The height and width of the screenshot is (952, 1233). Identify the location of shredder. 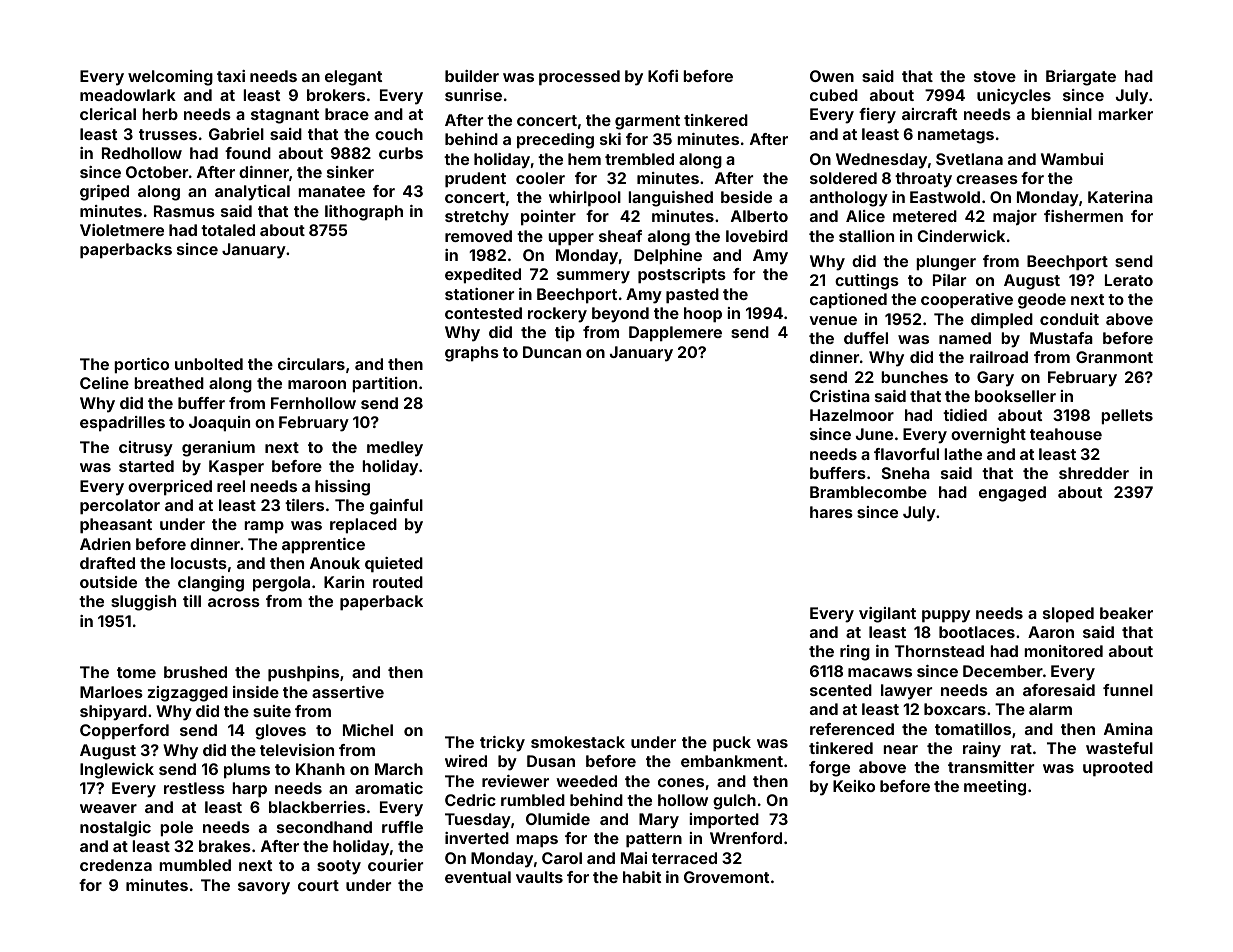
(1094, 473).
